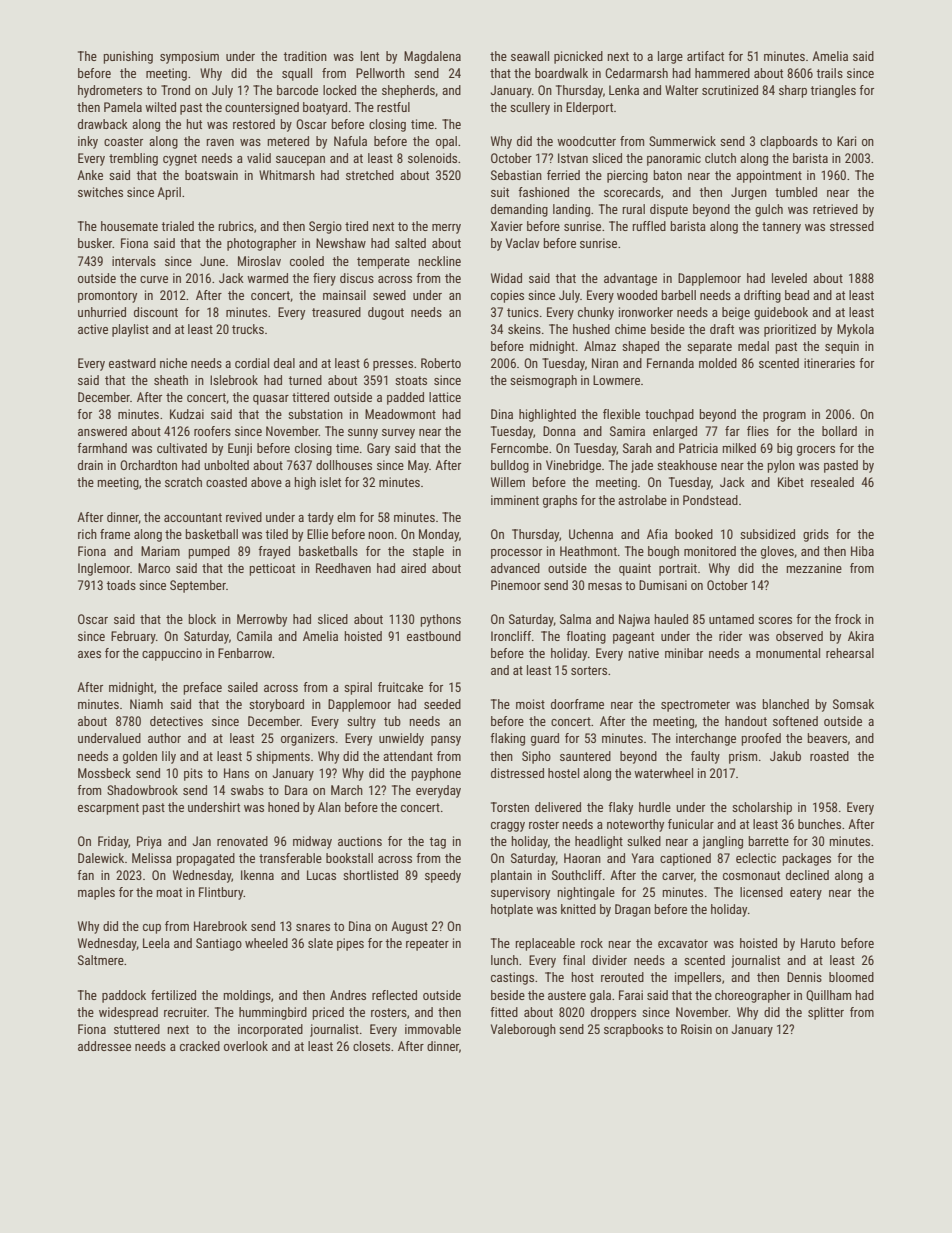 This image has width=952, height=1233. What do you see at coordinates (443, 876) in the image?
I see `speedy` at bounding box center [443, 876].
